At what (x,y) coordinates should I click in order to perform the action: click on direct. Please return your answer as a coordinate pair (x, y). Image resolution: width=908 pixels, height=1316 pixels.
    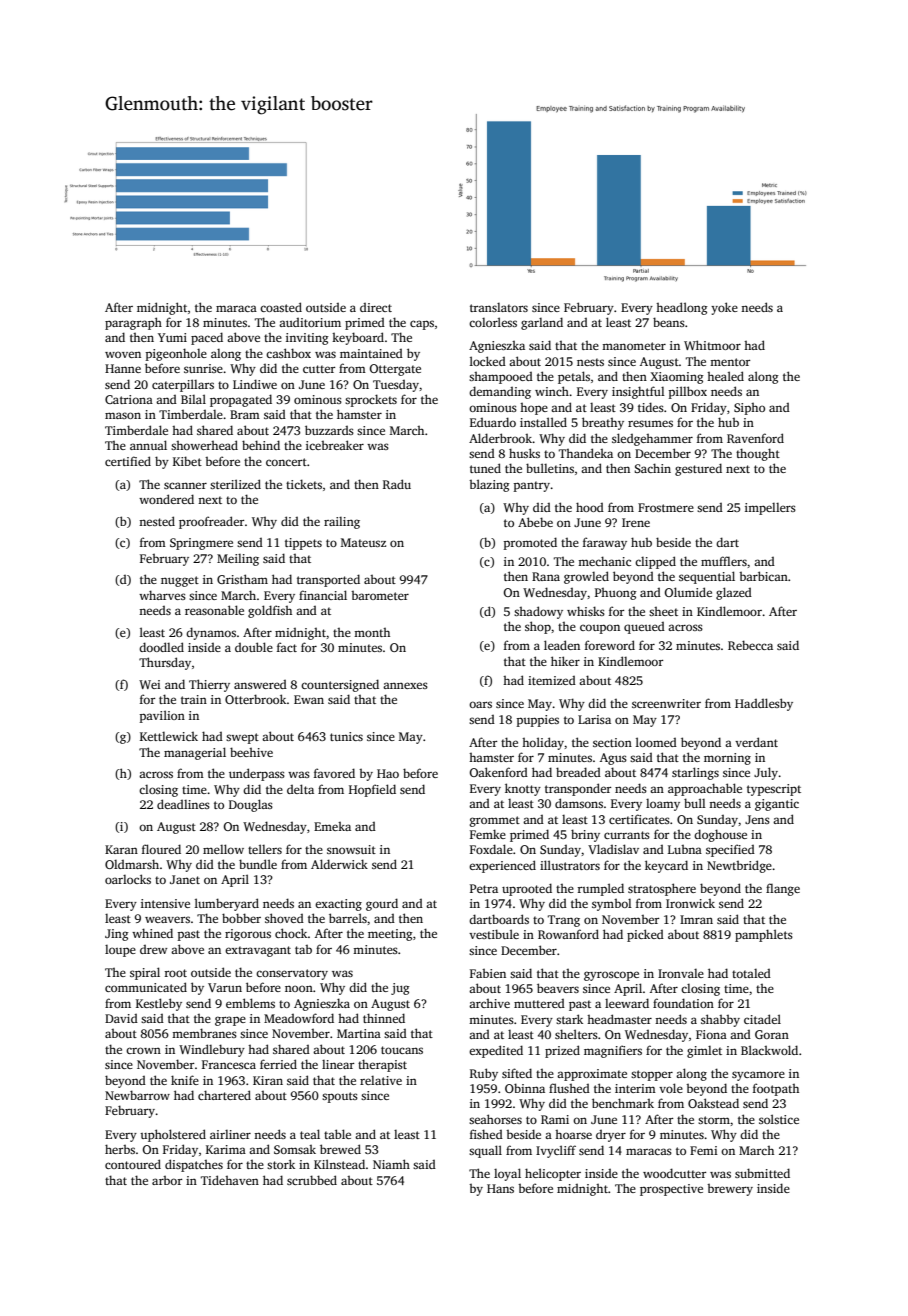
    Looking at the image, I should click on (376, 307).
